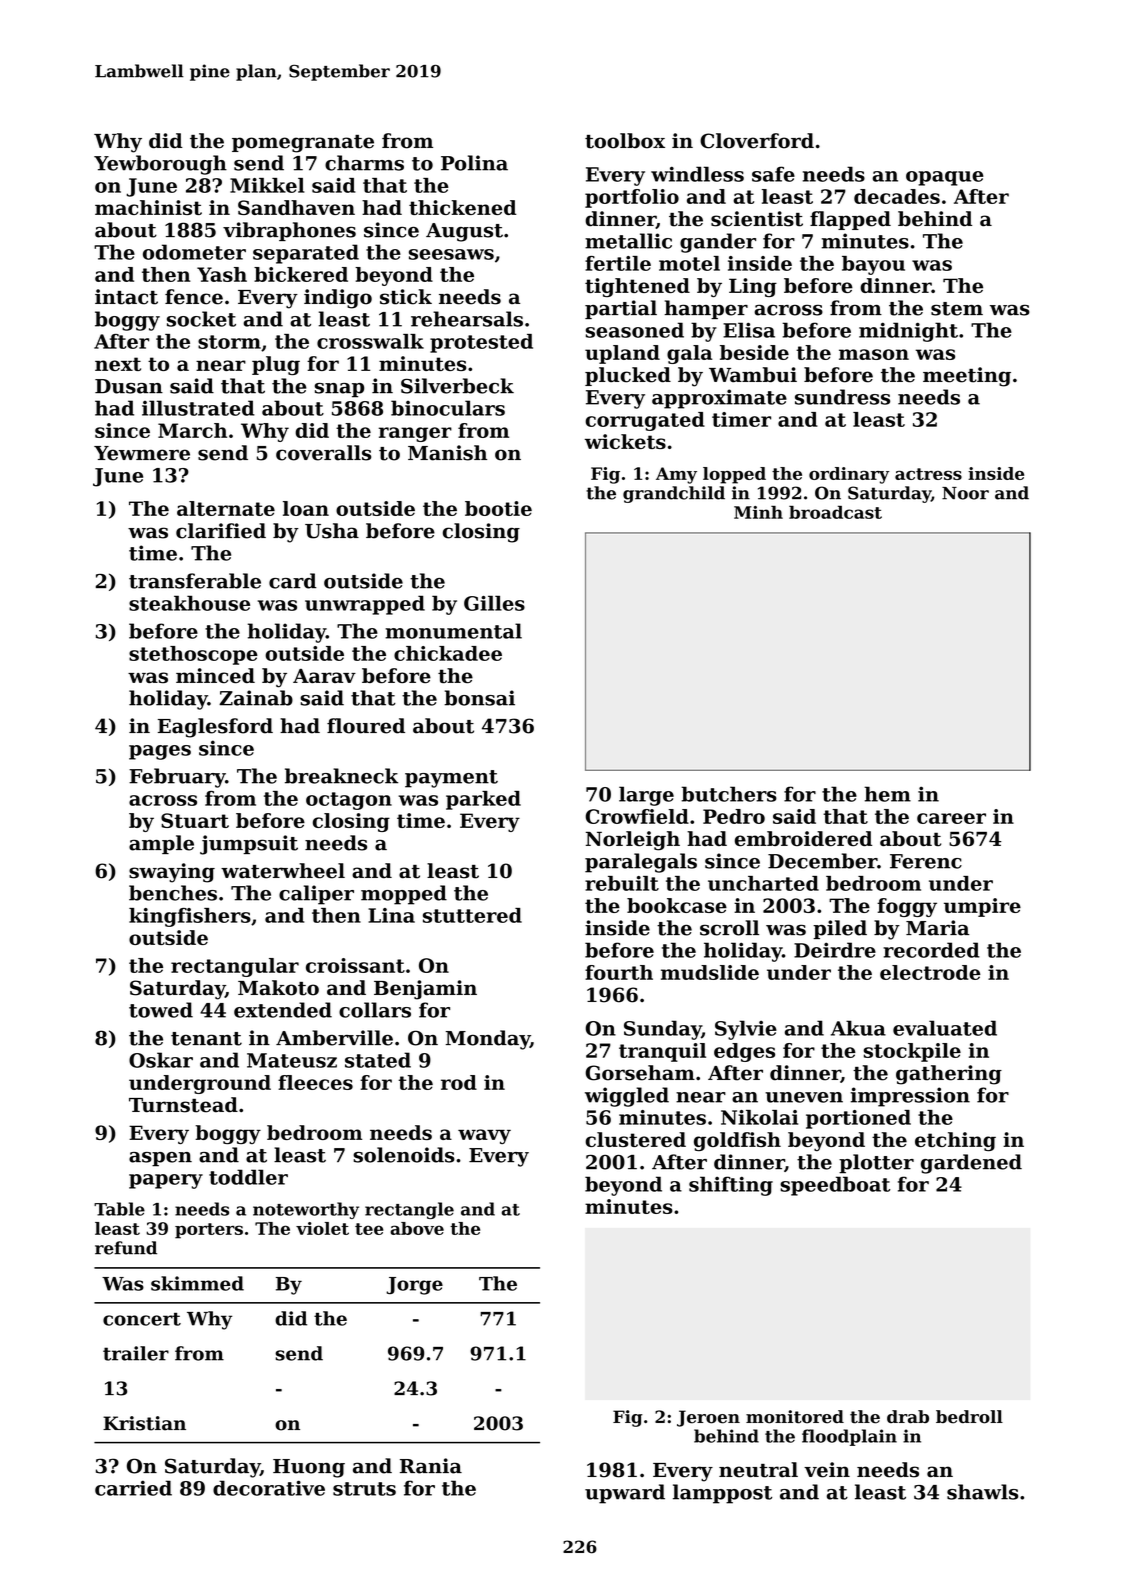 The width and height of the image is (1125, 1592). What do you see at coordinates (160, 1159) in the image?
I see `aspen` at bounding box center [160, 1159].
